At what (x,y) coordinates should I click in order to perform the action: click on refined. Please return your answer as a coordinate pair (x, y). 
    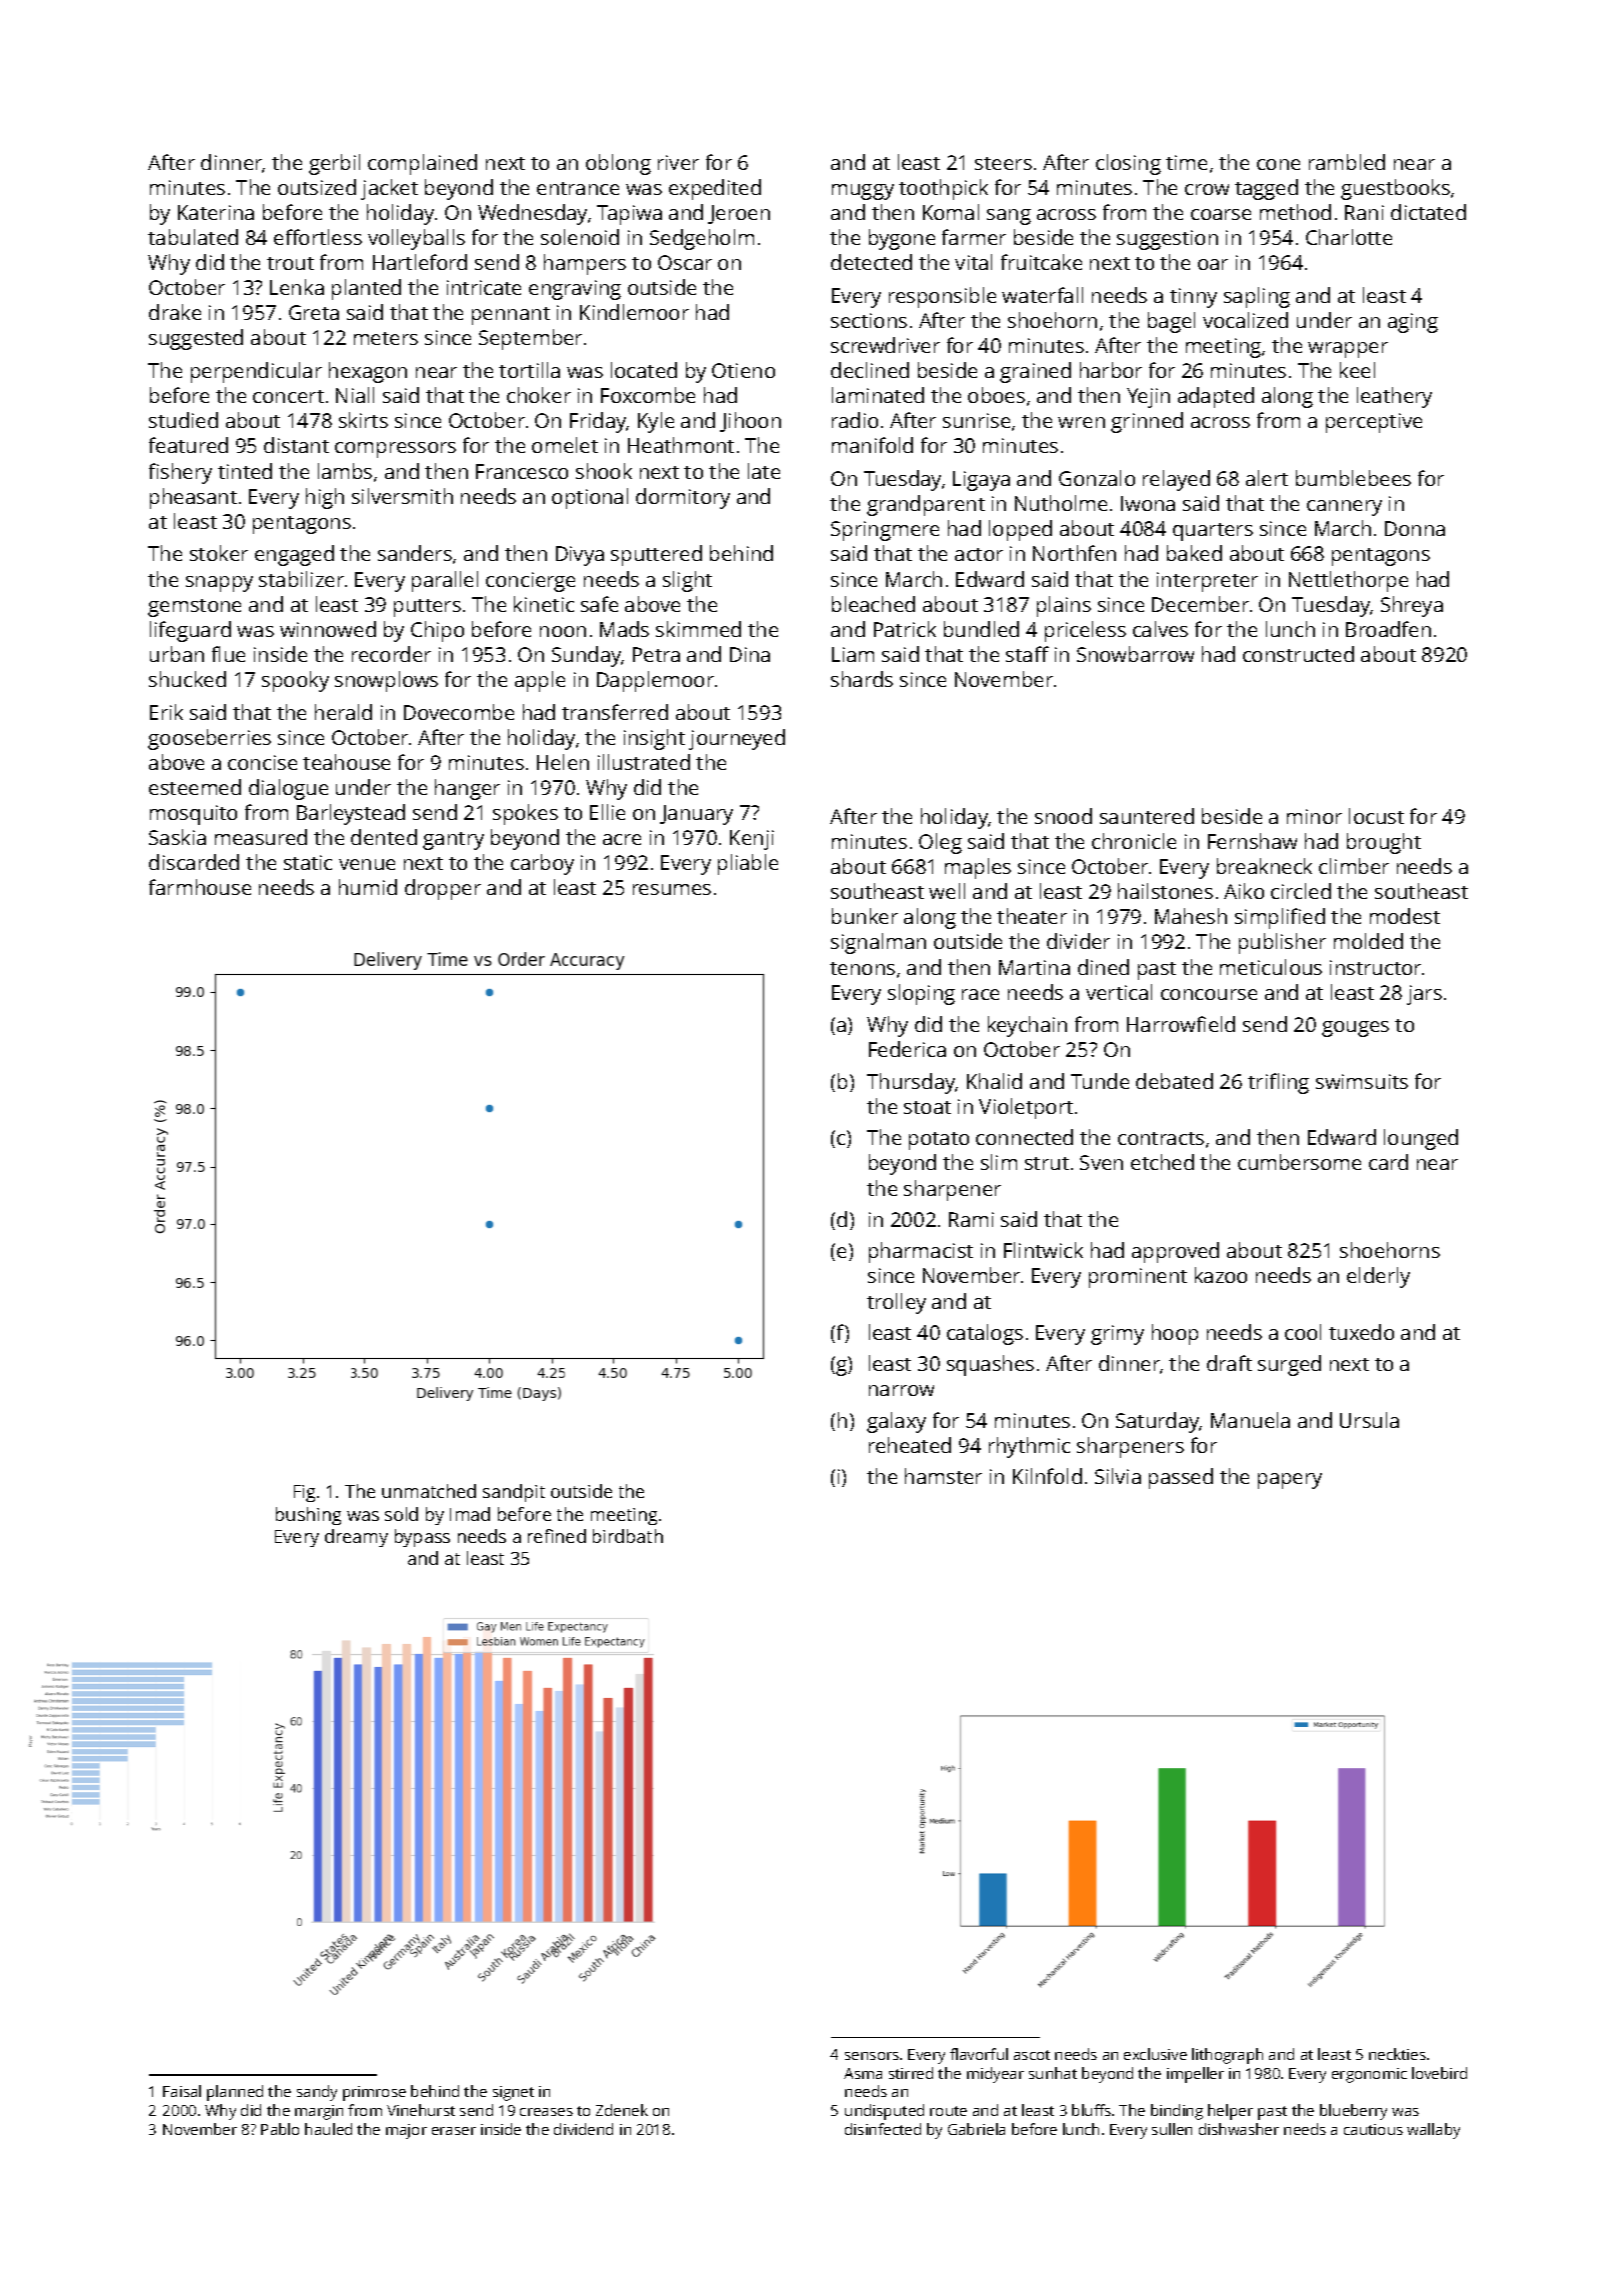
    Looking at the image, I should click on (557, 1536).
